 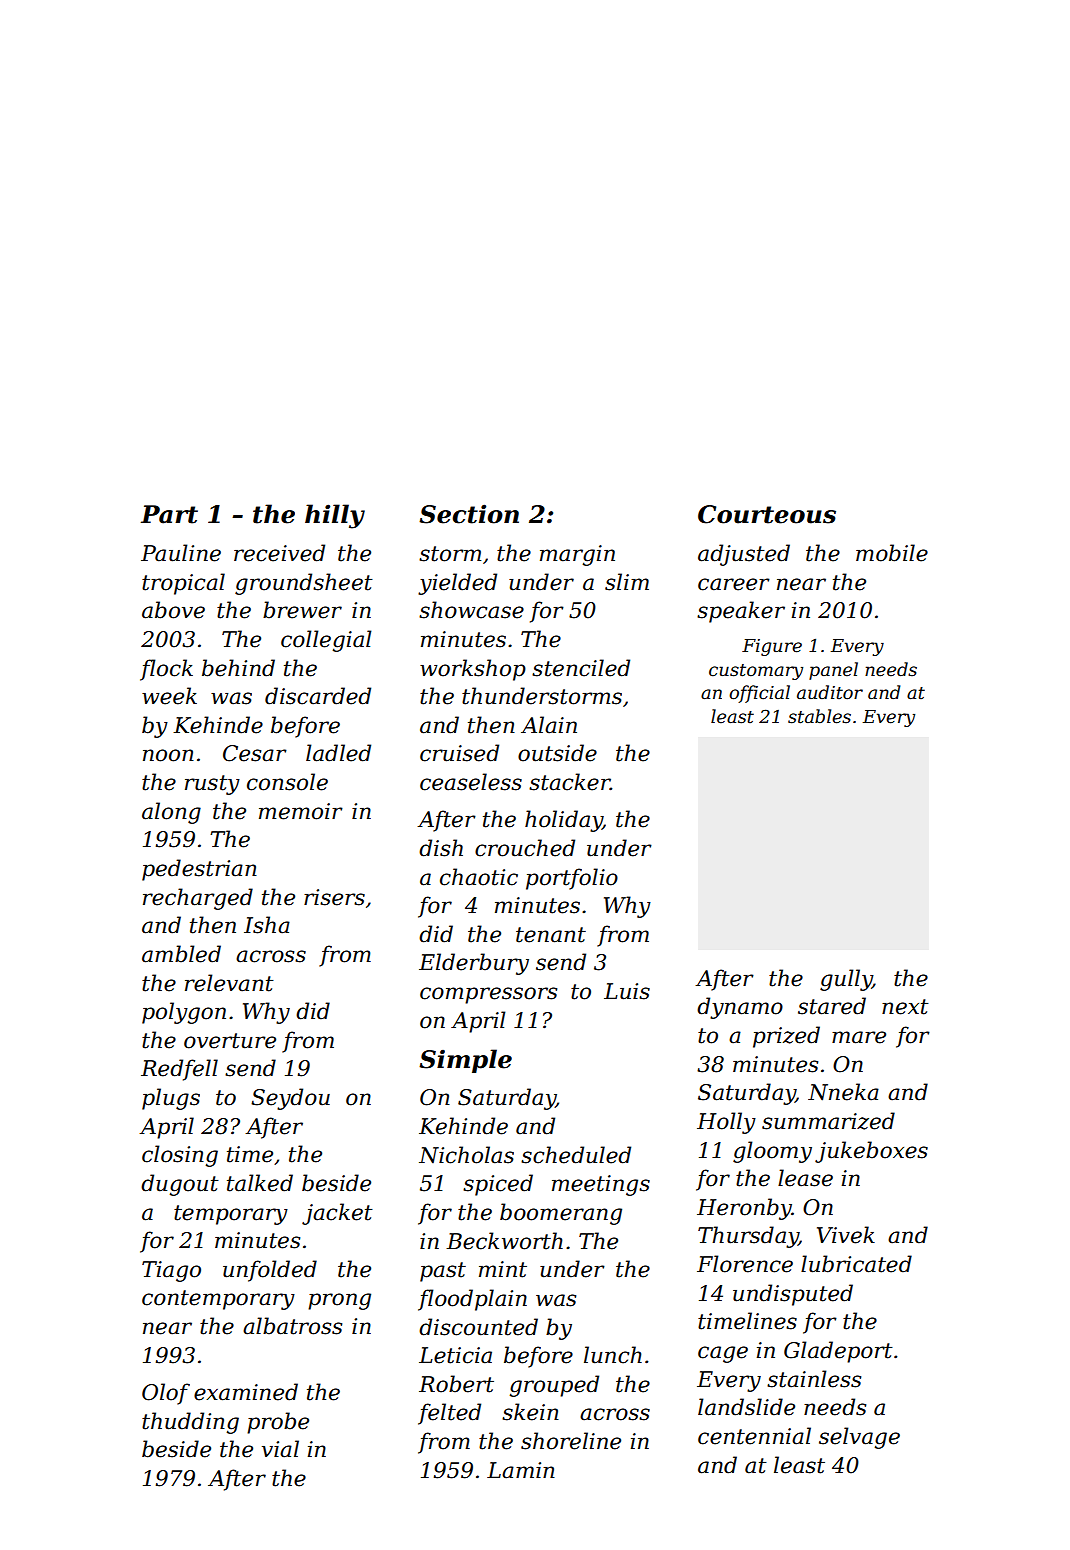 I want to click on Olof, so click(x=166, y=1394).
